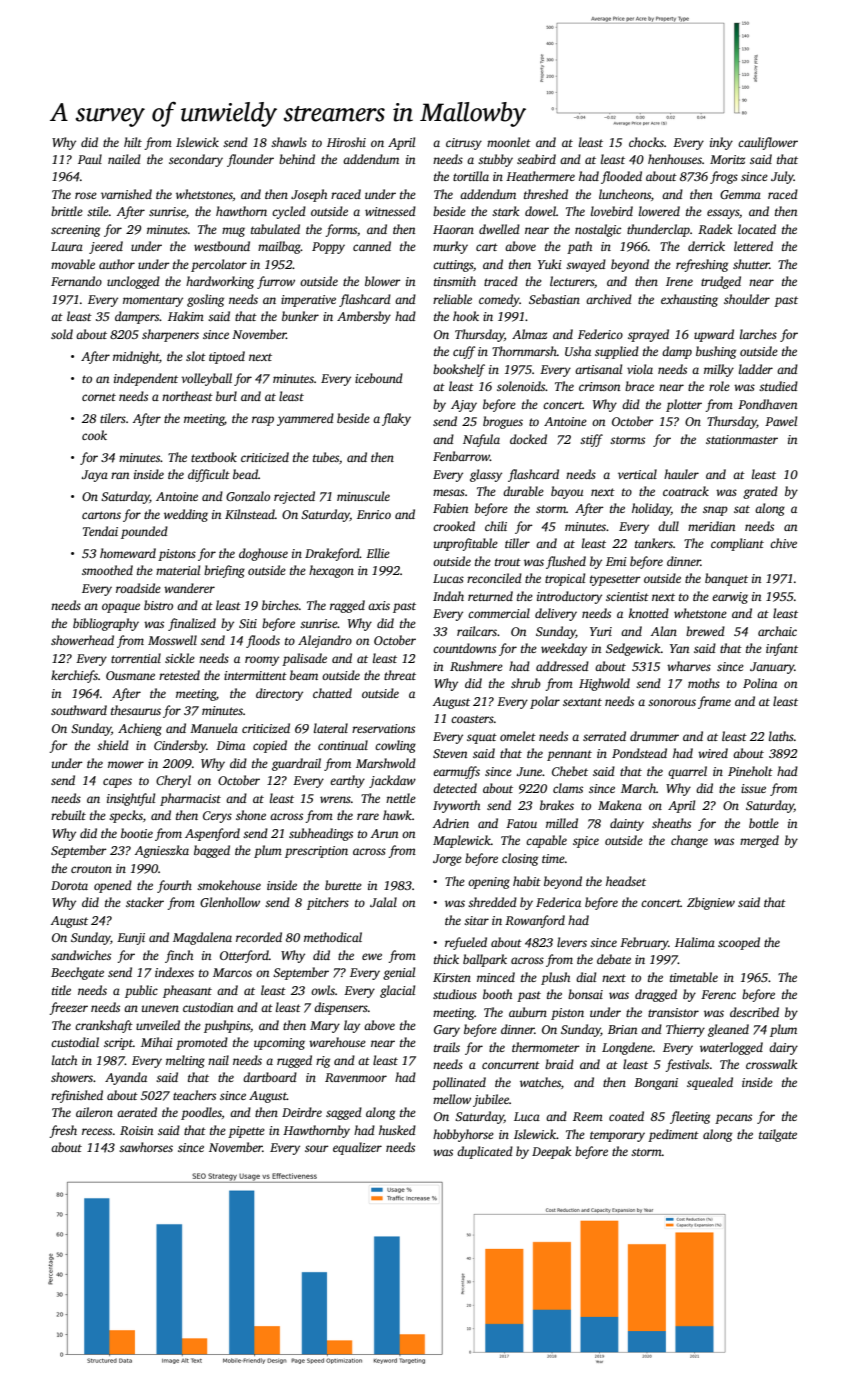 This screenshot has width=849, height=1400. I want to click on Jaya, so click(94, 476).
